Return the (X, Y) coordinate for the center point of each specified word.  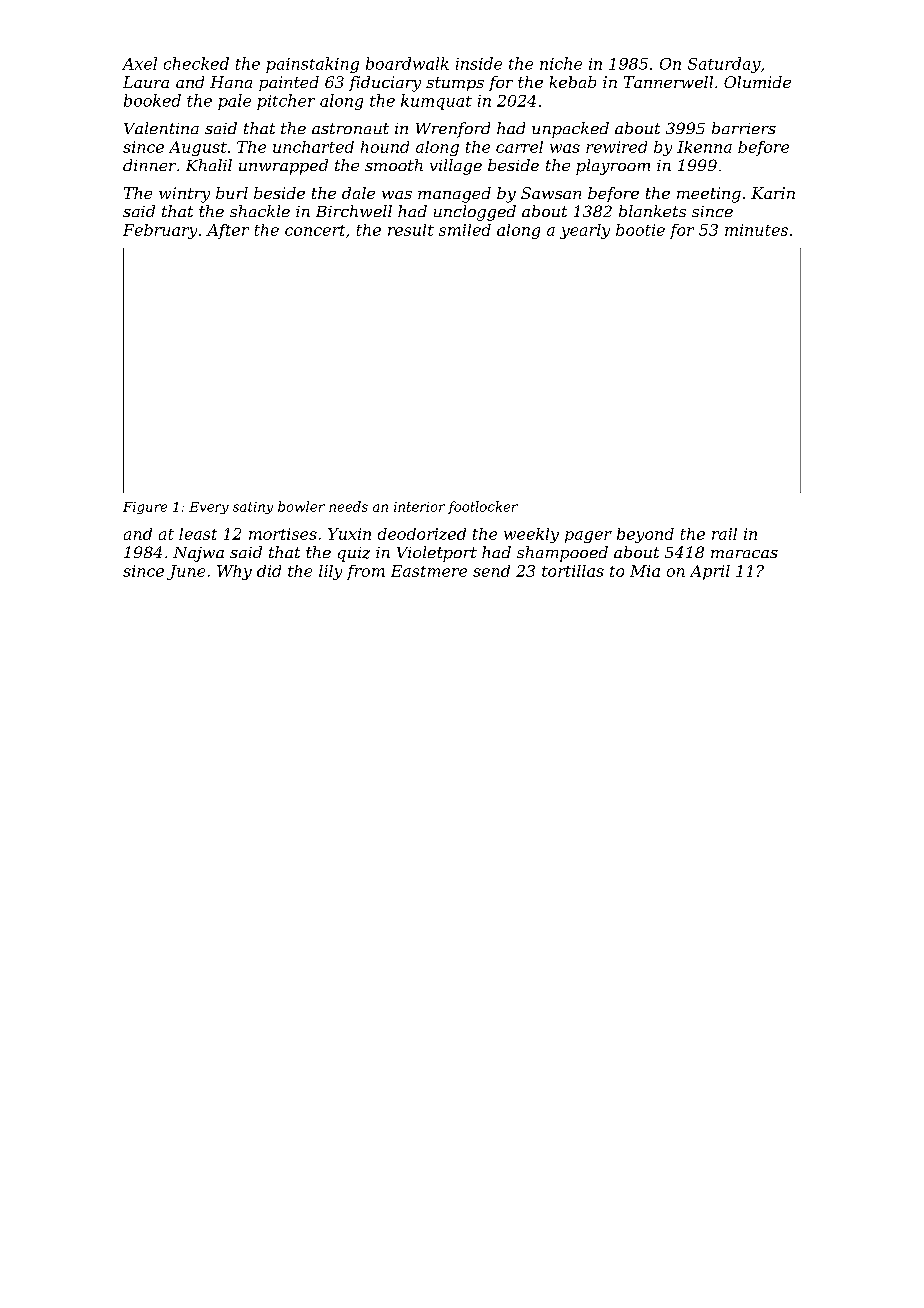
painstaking (312, 65)
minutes (756, 230)
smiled (465, 230)
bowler (301, 506)
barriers (744, 128)
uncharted (313, 147)
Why (234, 572)
